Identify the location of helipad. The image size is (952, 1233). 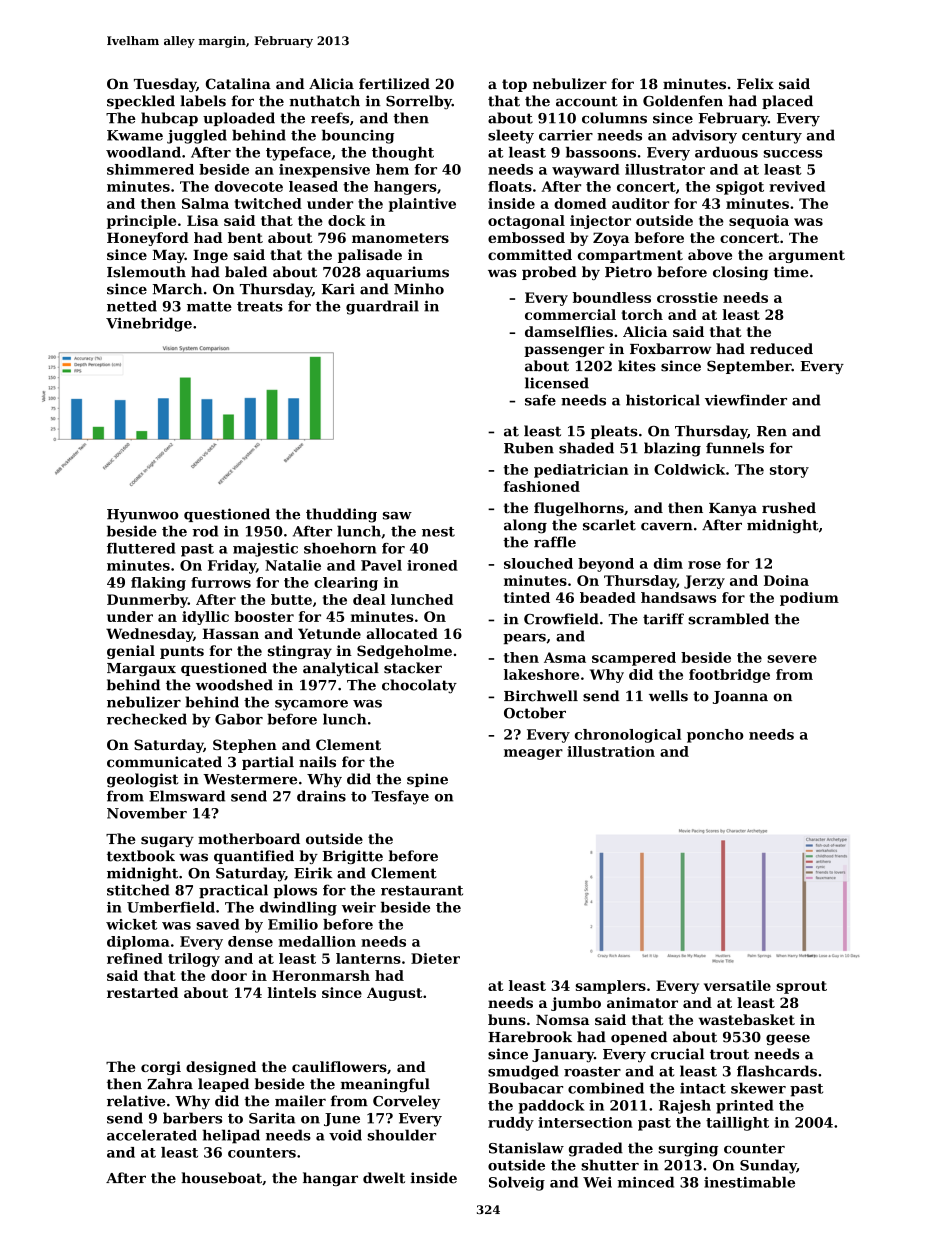
(231, 1136).
